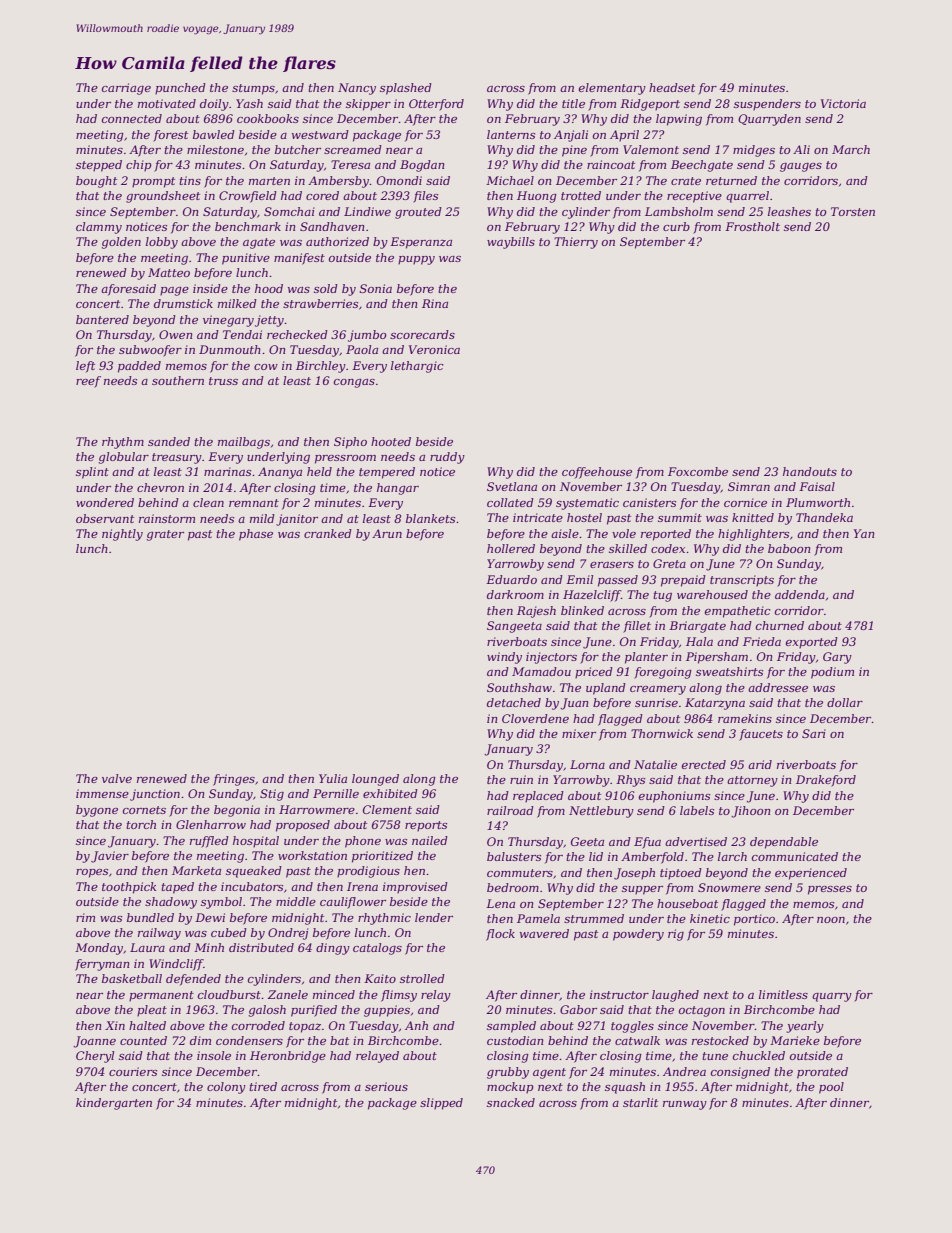  What do you see at coordinates (512, 486) in the image?
I see `Svetlana` at bounding box center [512, 486].
